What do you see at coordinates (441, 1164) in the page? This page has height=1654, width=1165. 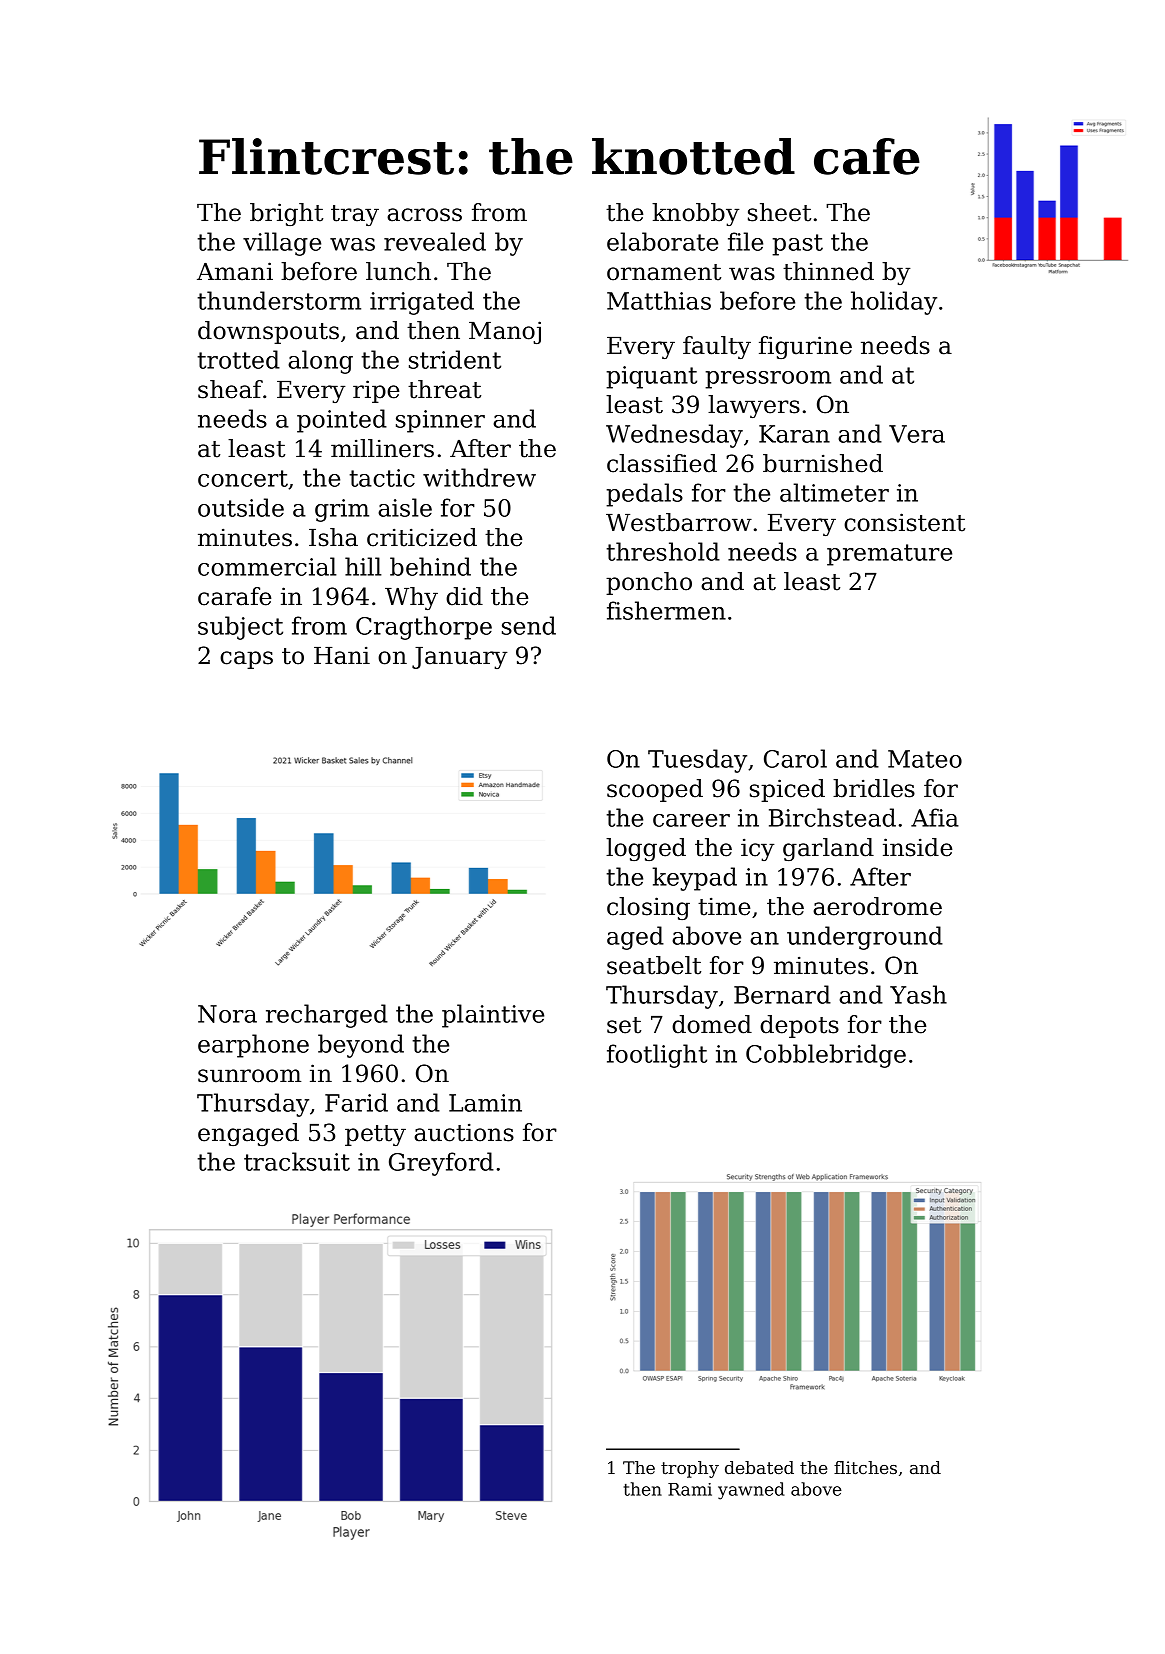 I see `Greyford` at bounding box center [441, 1164].
